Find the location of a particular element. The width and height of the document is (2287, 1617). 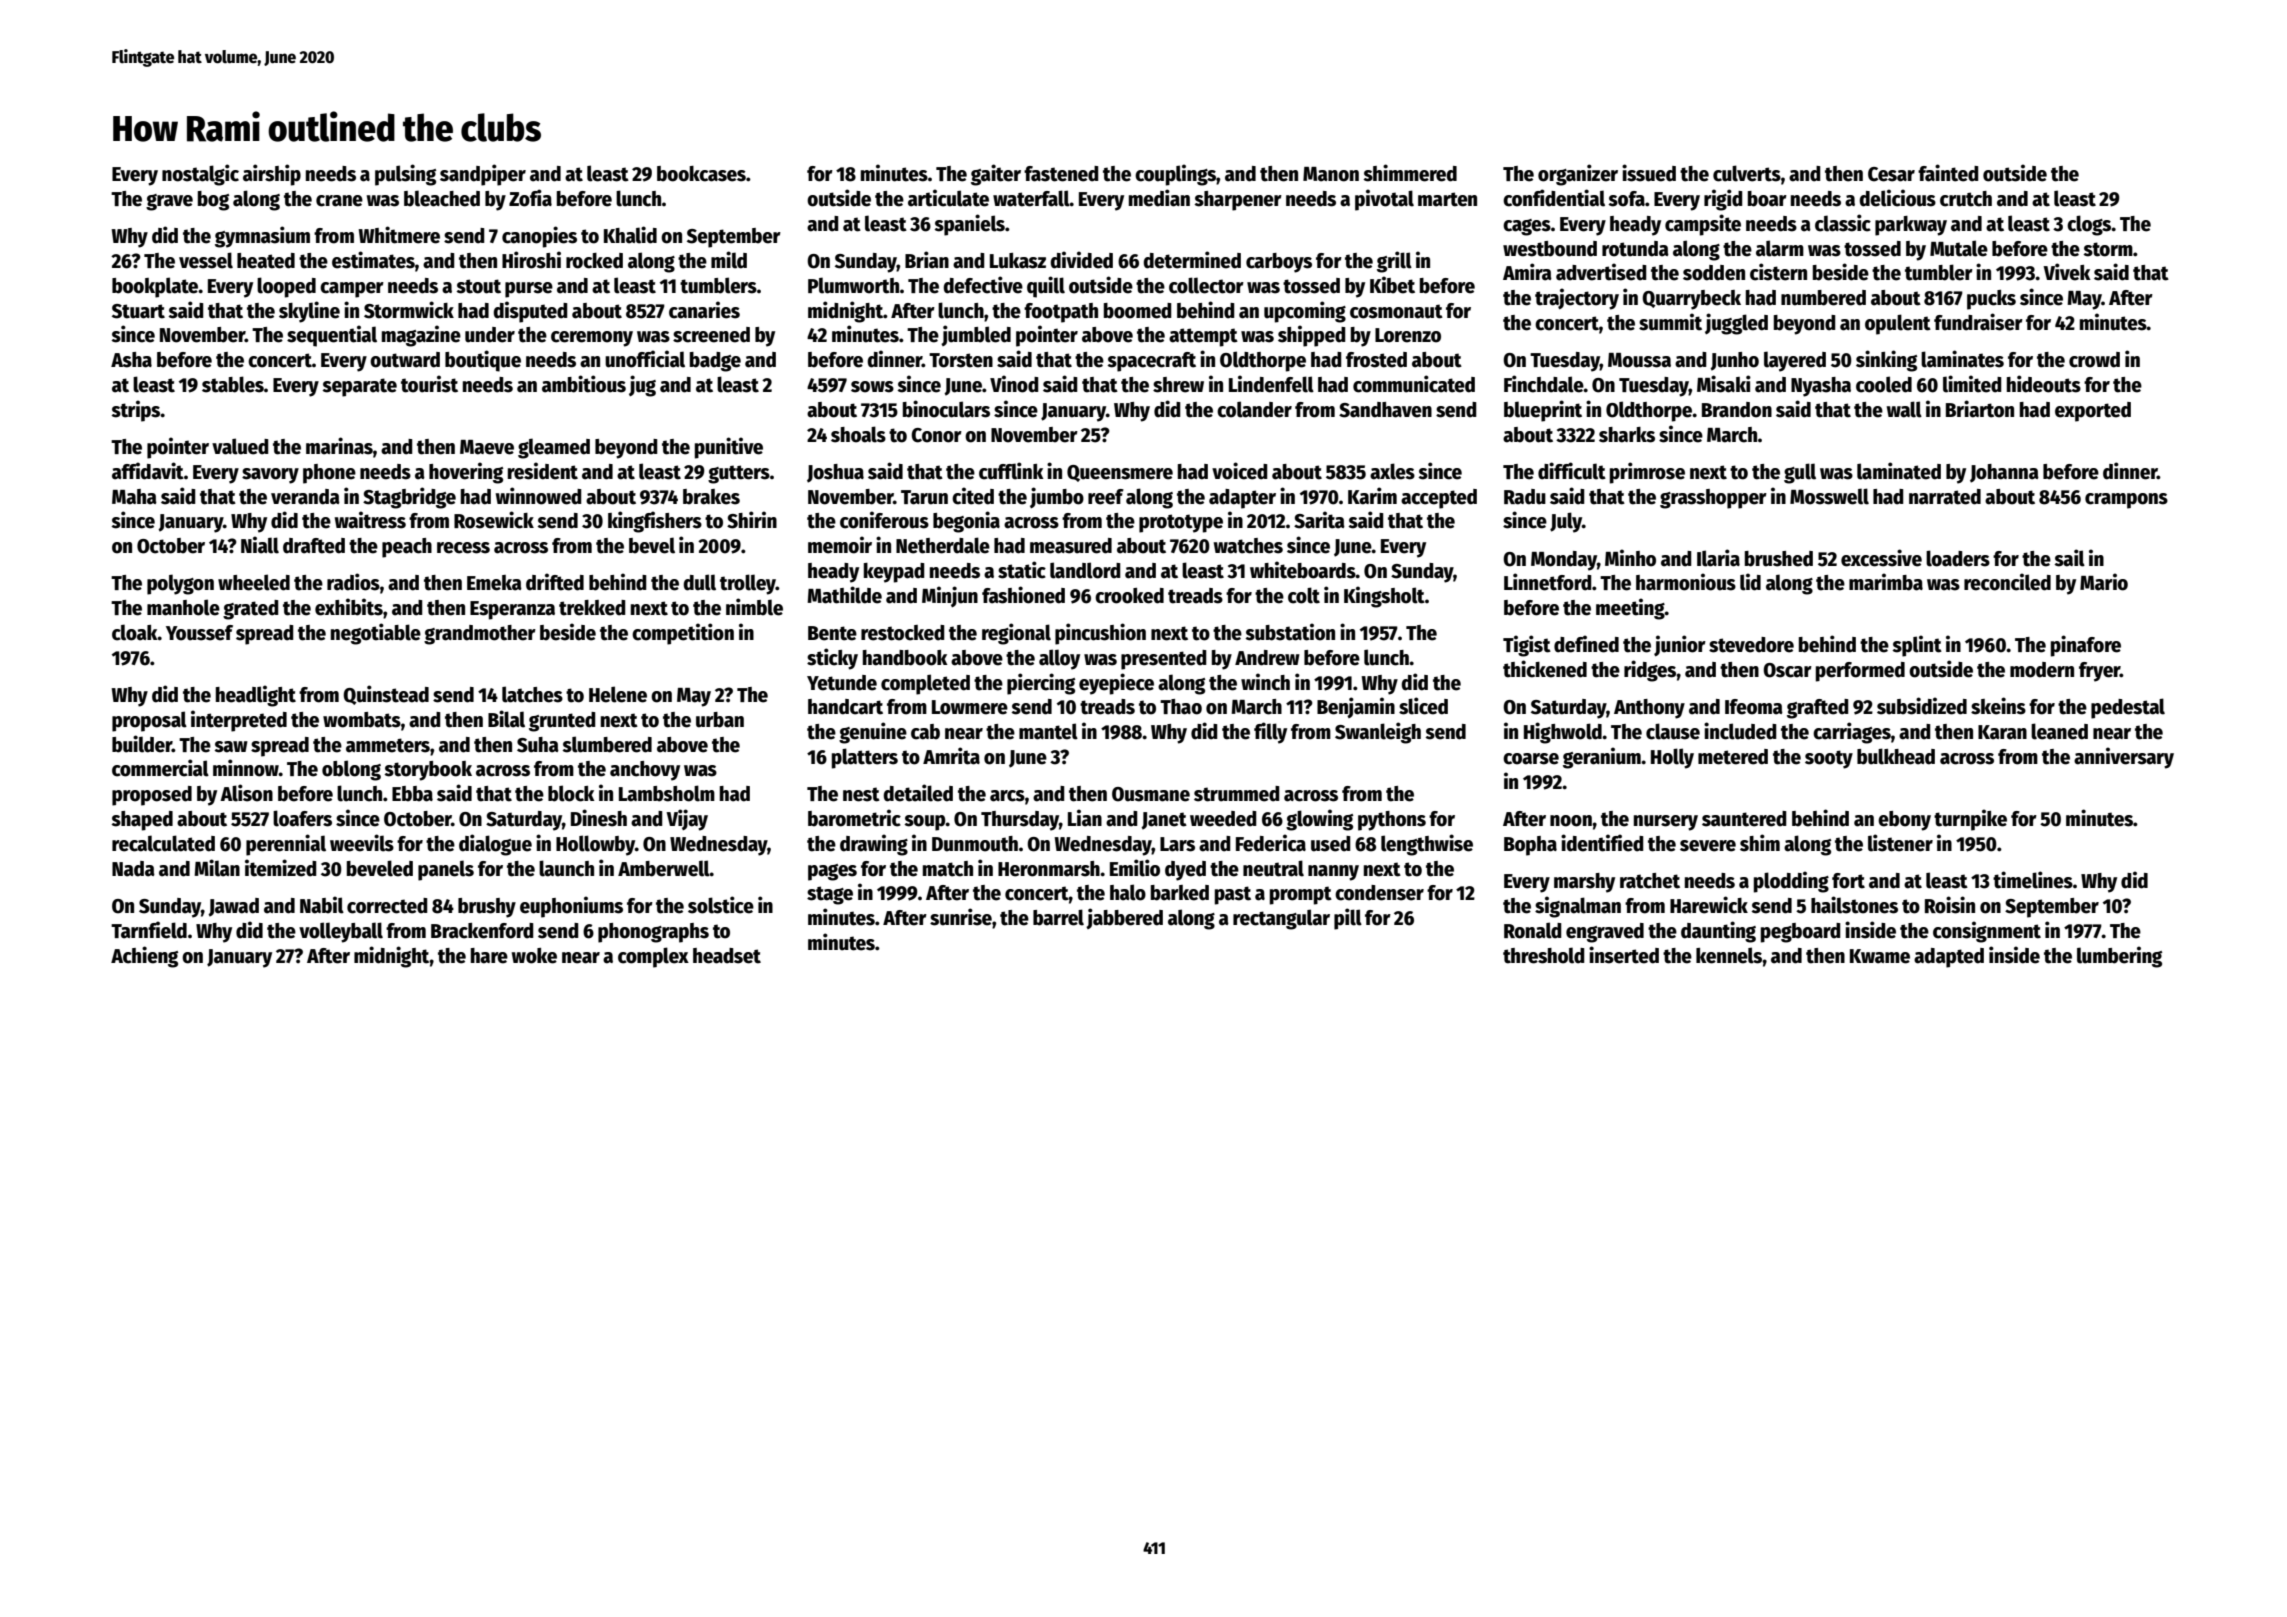

Swanleigh is located at coordinates (1378, 733).
